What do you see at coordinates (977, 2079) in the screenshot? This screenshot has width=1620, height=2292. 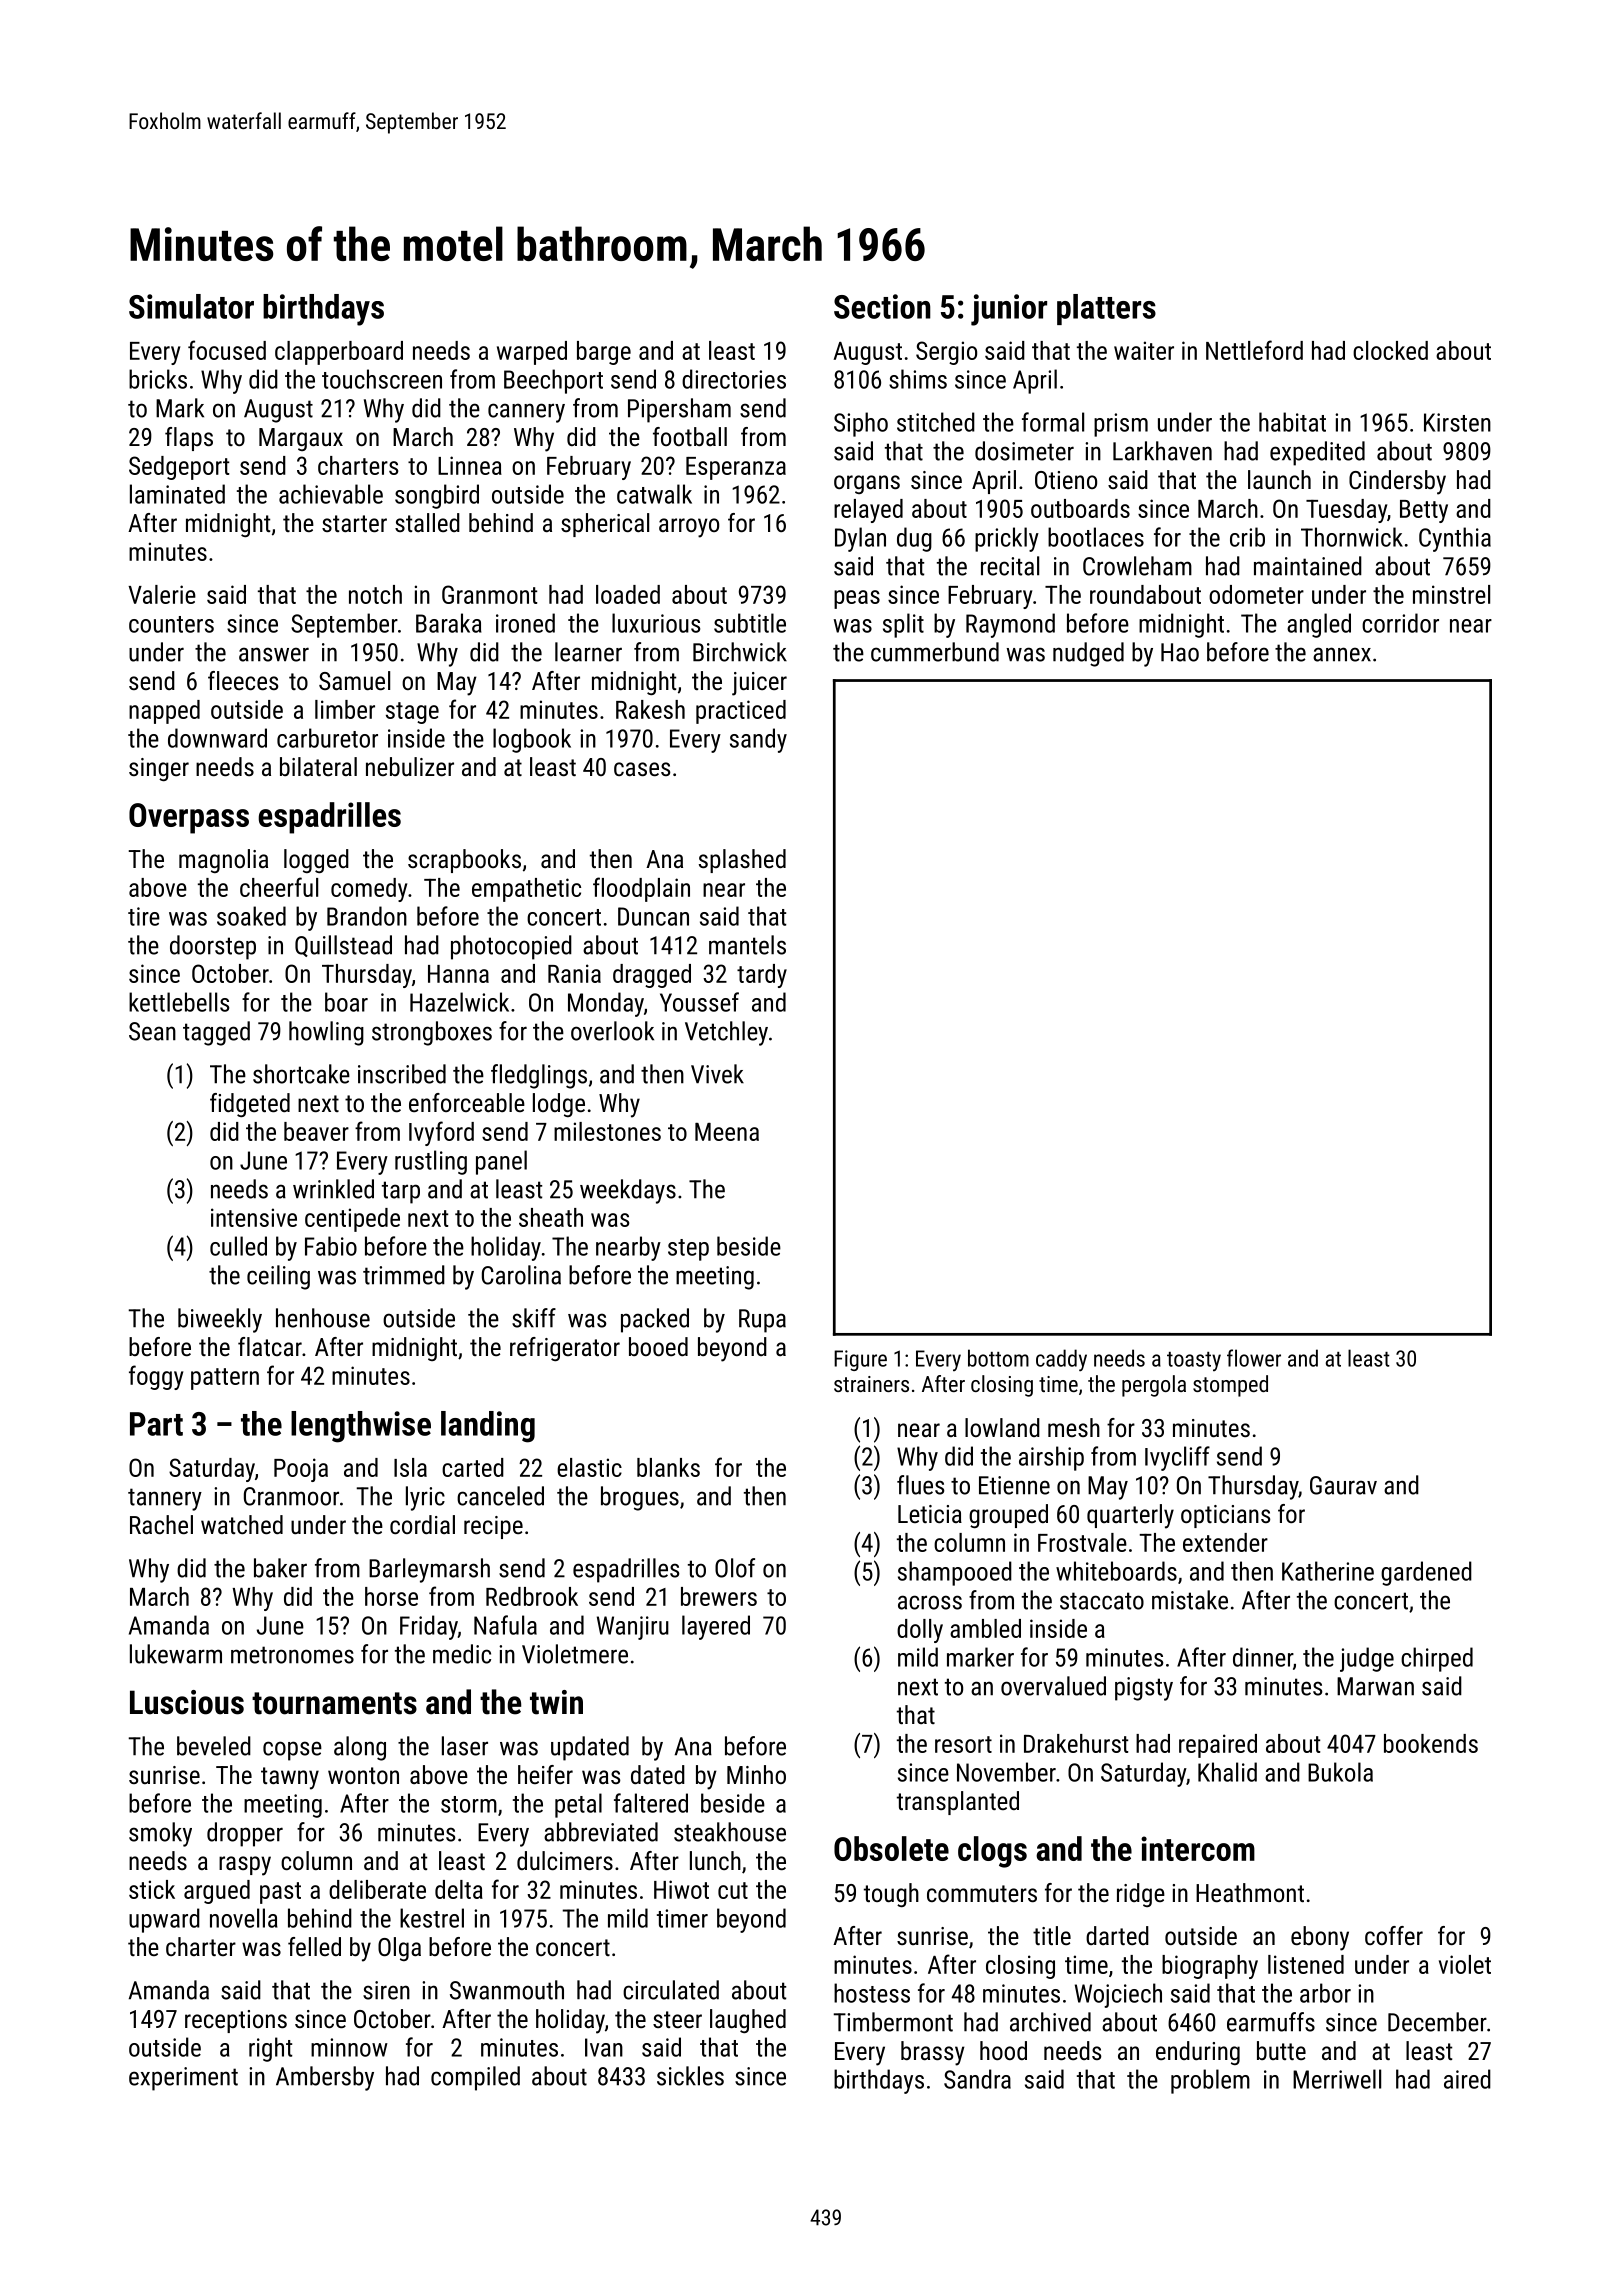 I see `Sandra` at bounding box center [977, 2079].
